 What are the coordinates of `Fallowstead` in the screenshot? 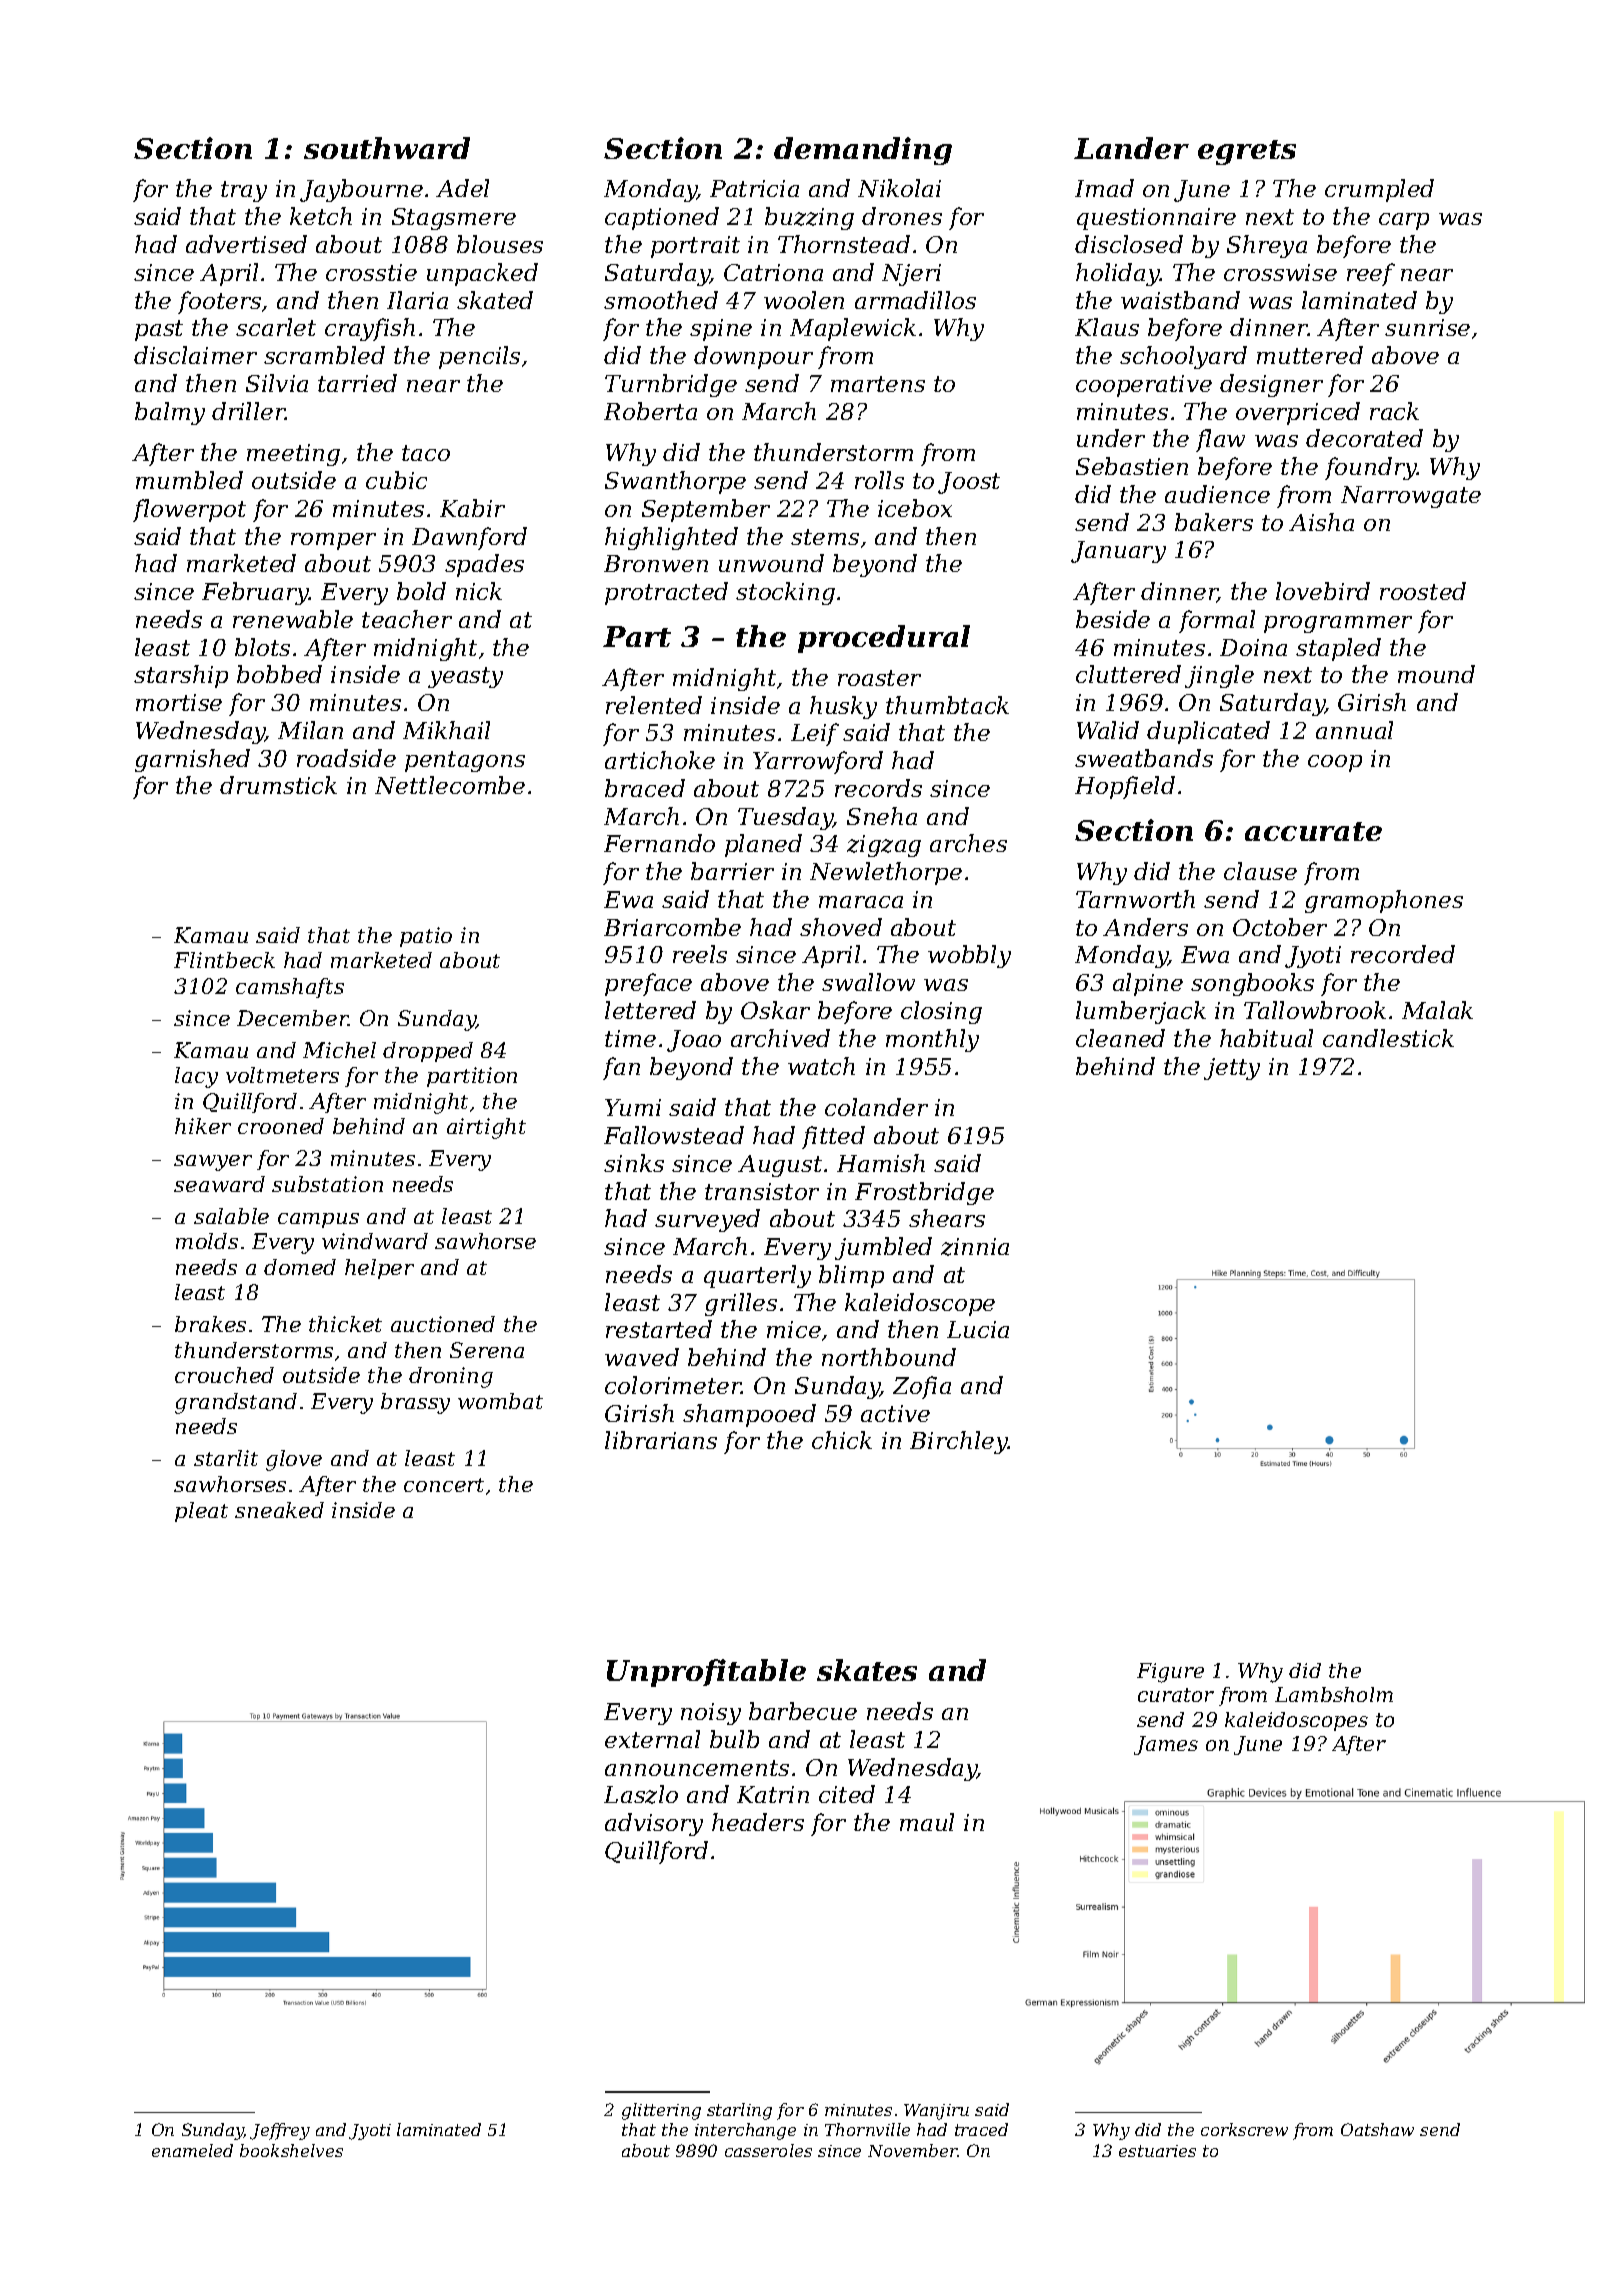 It's located at (674, 1135).
